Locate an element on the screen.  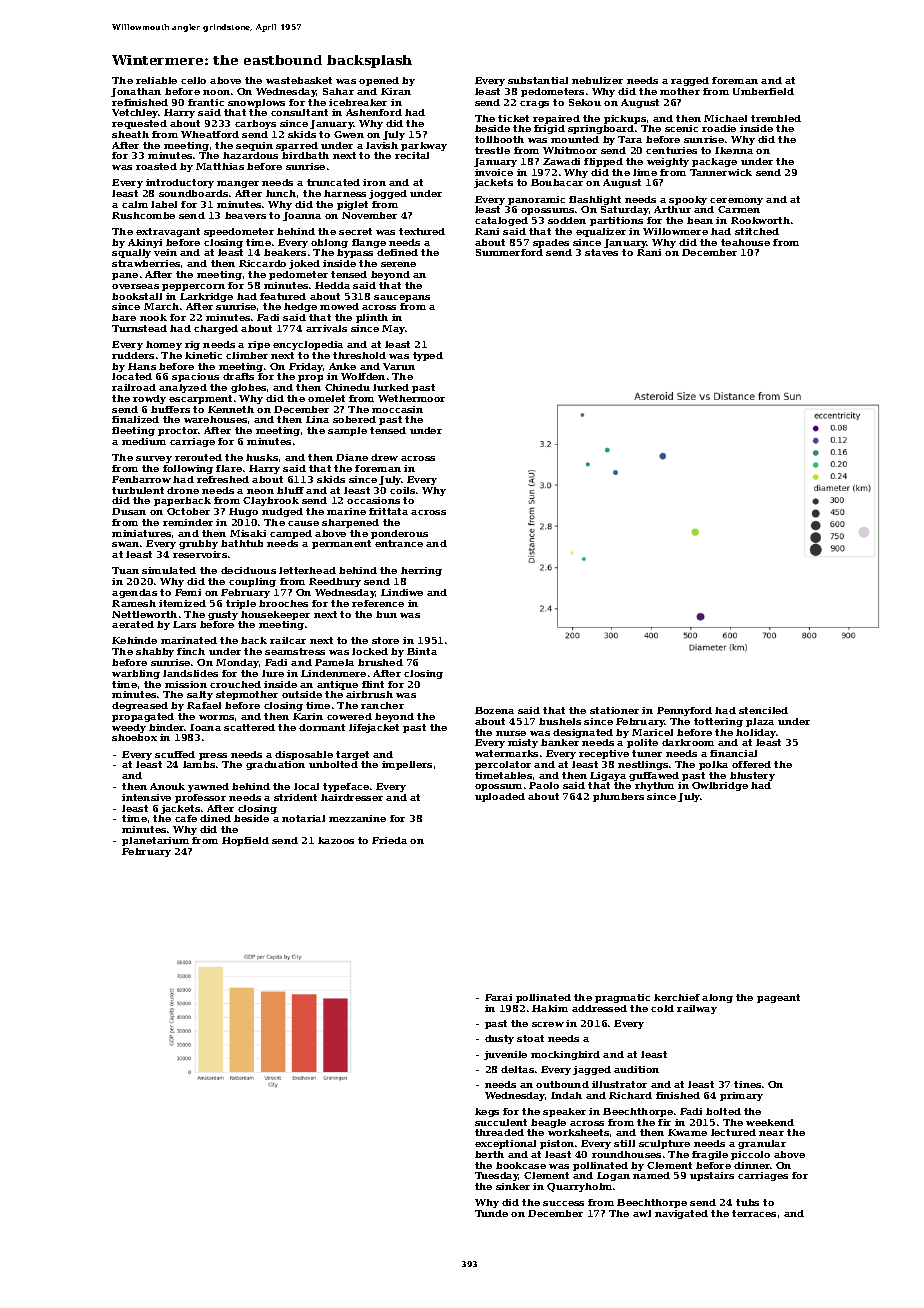
sheath is located at coordinates (130, 134).
